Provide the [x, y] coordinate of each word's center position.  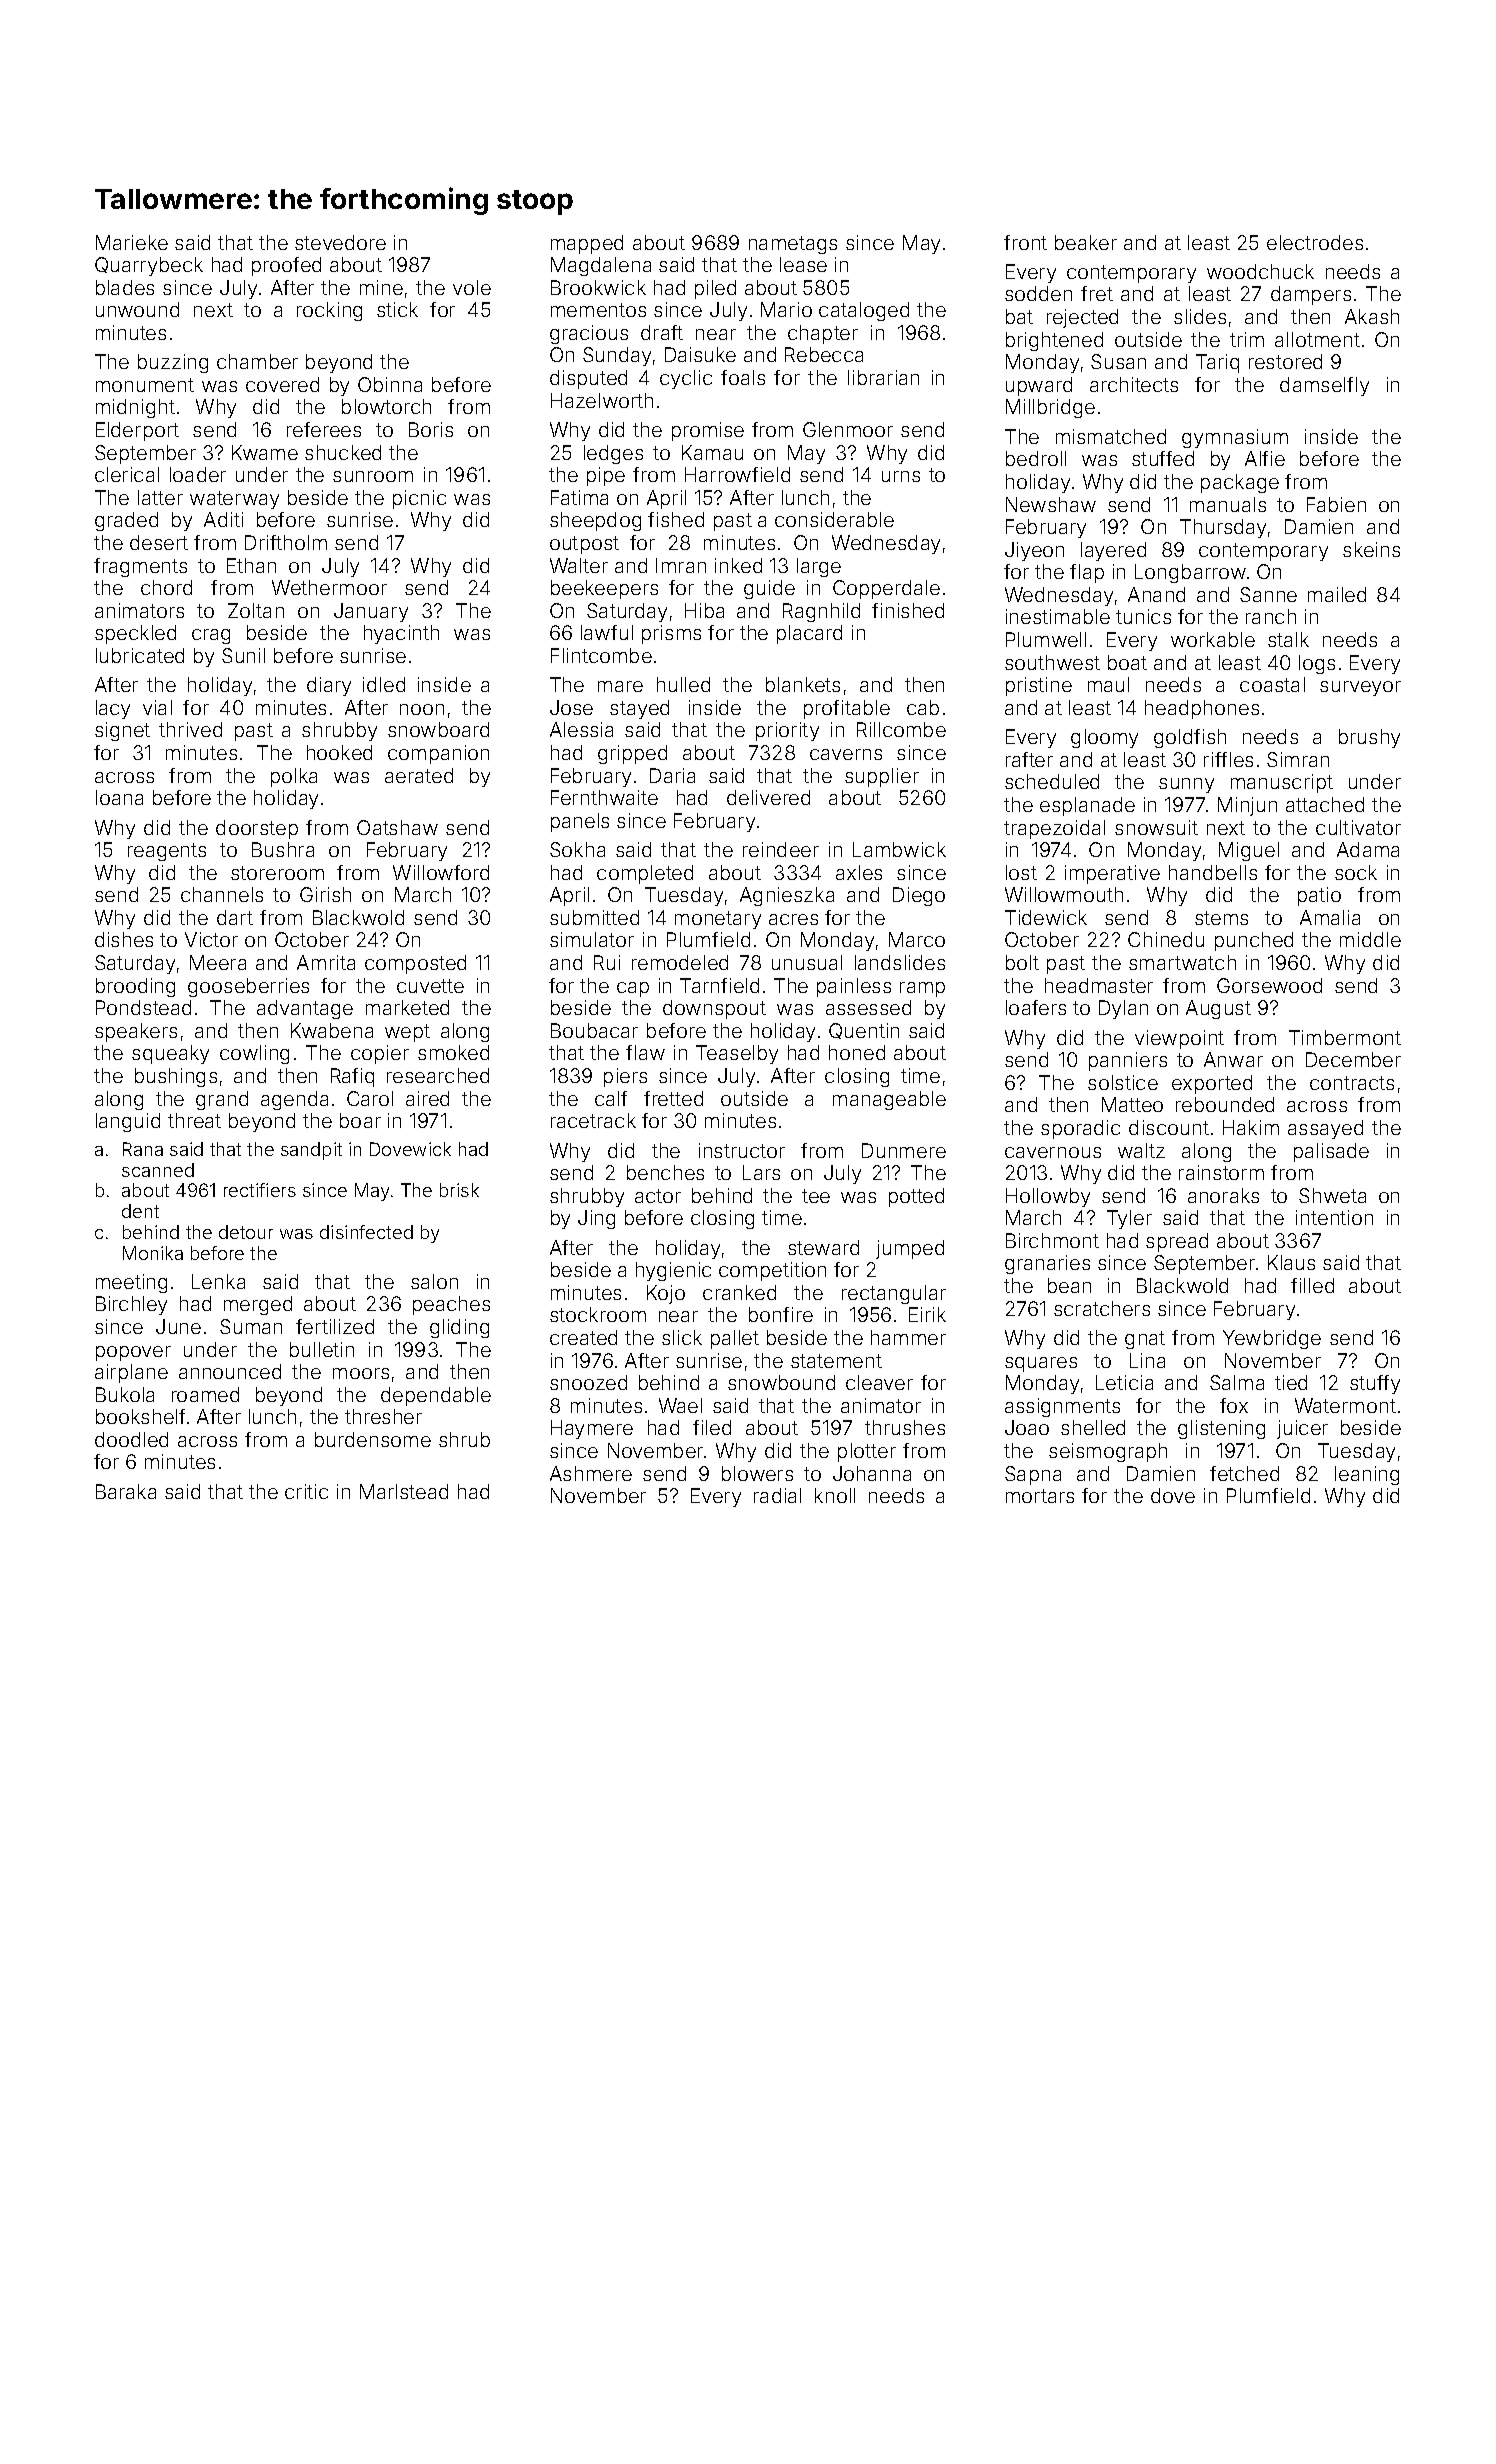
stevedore [340, 242]
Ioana [119, 797]
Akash [1372, 316]
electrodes [1315, 242]
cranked [739, 1292]
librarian [883, 377]
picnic [419, 499]
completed [645, 874]
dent [140, 1211]
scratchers [1102, 1308]
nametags [793, 245]
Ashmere [591, 1473]
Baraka [126, 1491]
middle [1370, 939]
